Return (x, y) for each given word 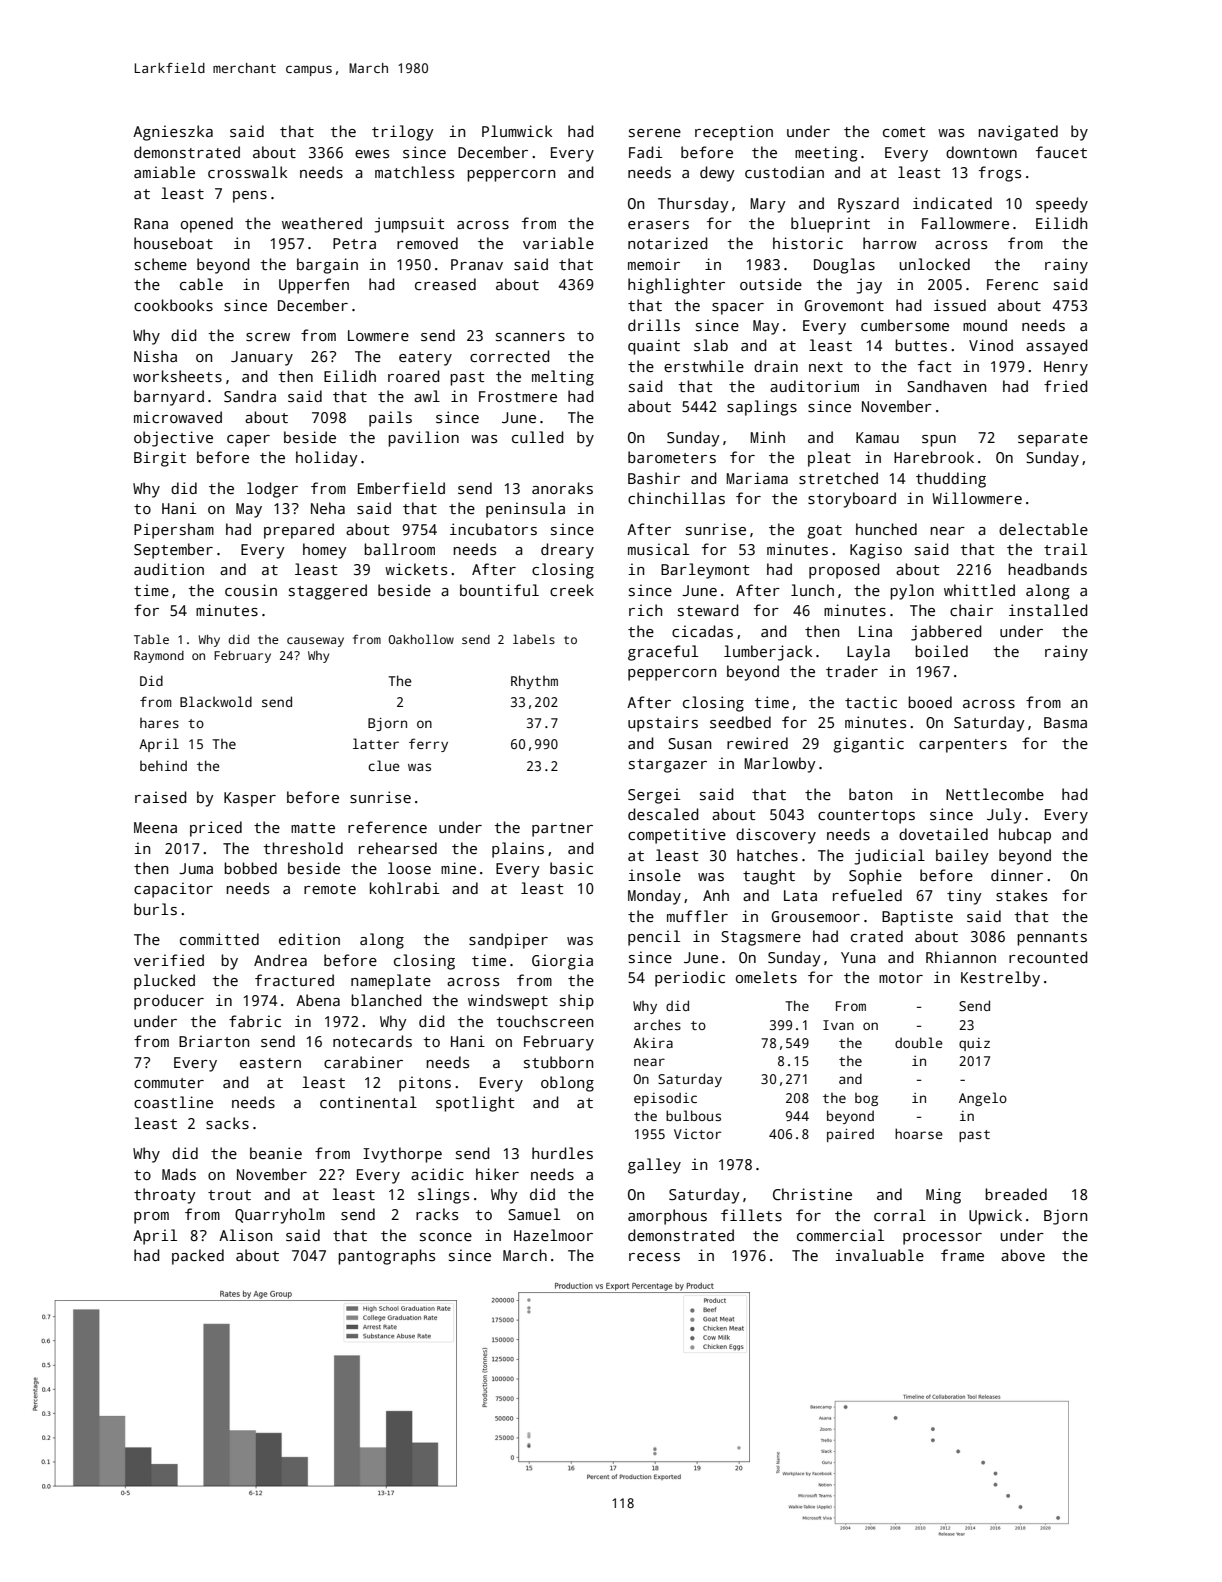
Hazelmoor (553, 1235)
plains (518, 850)
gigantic (868, 745)
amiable (164, 172)
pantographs (386, 1257)
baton (870, 794)
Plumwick (517, 131)
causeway (315, 642)
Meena (155, 827)
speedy (1062, 205)
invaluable (879, 1255)
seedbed (740, 722)
